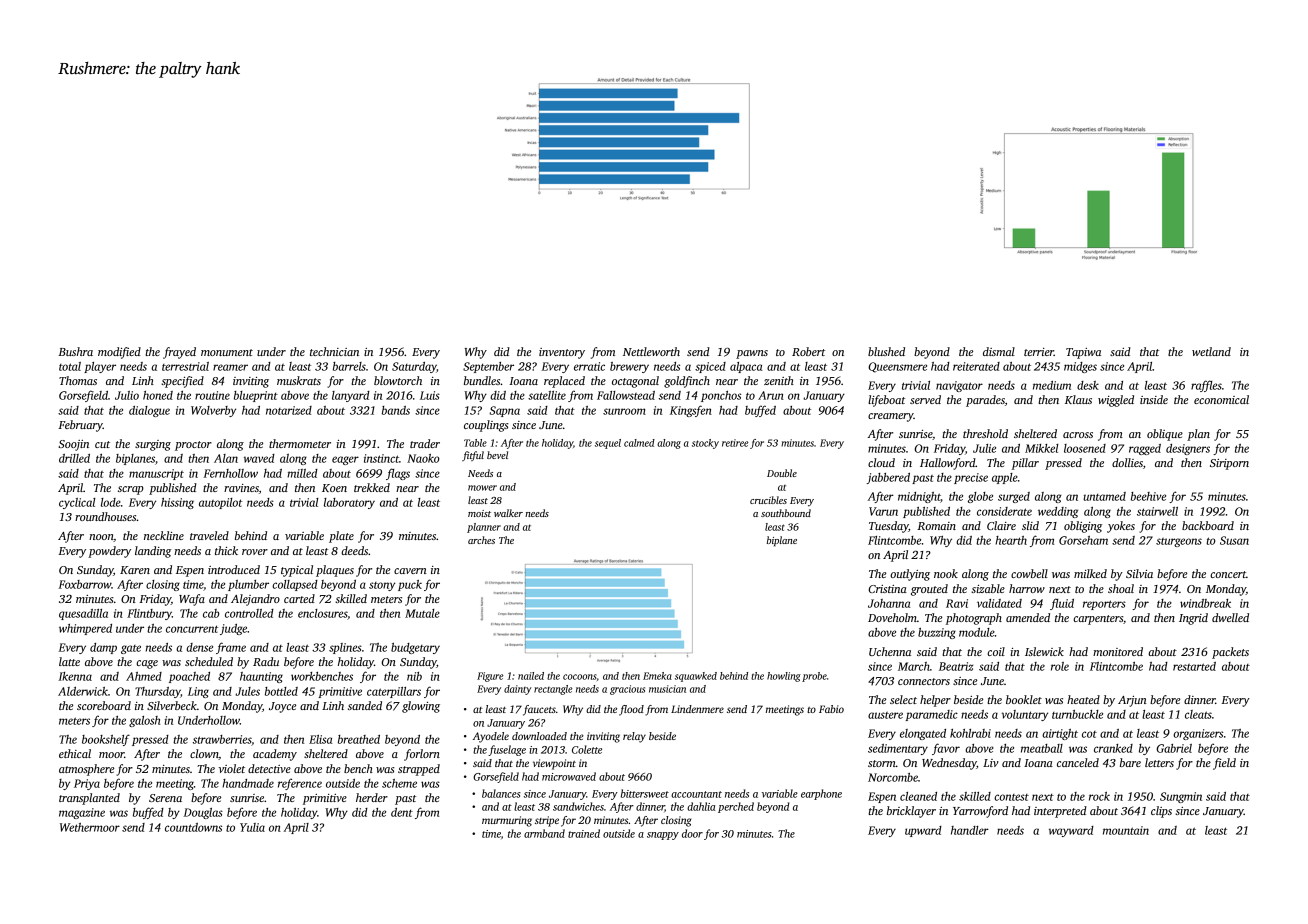 This screenshot has height=924, width=1308. I want to click on armband, so click(544, 833).
